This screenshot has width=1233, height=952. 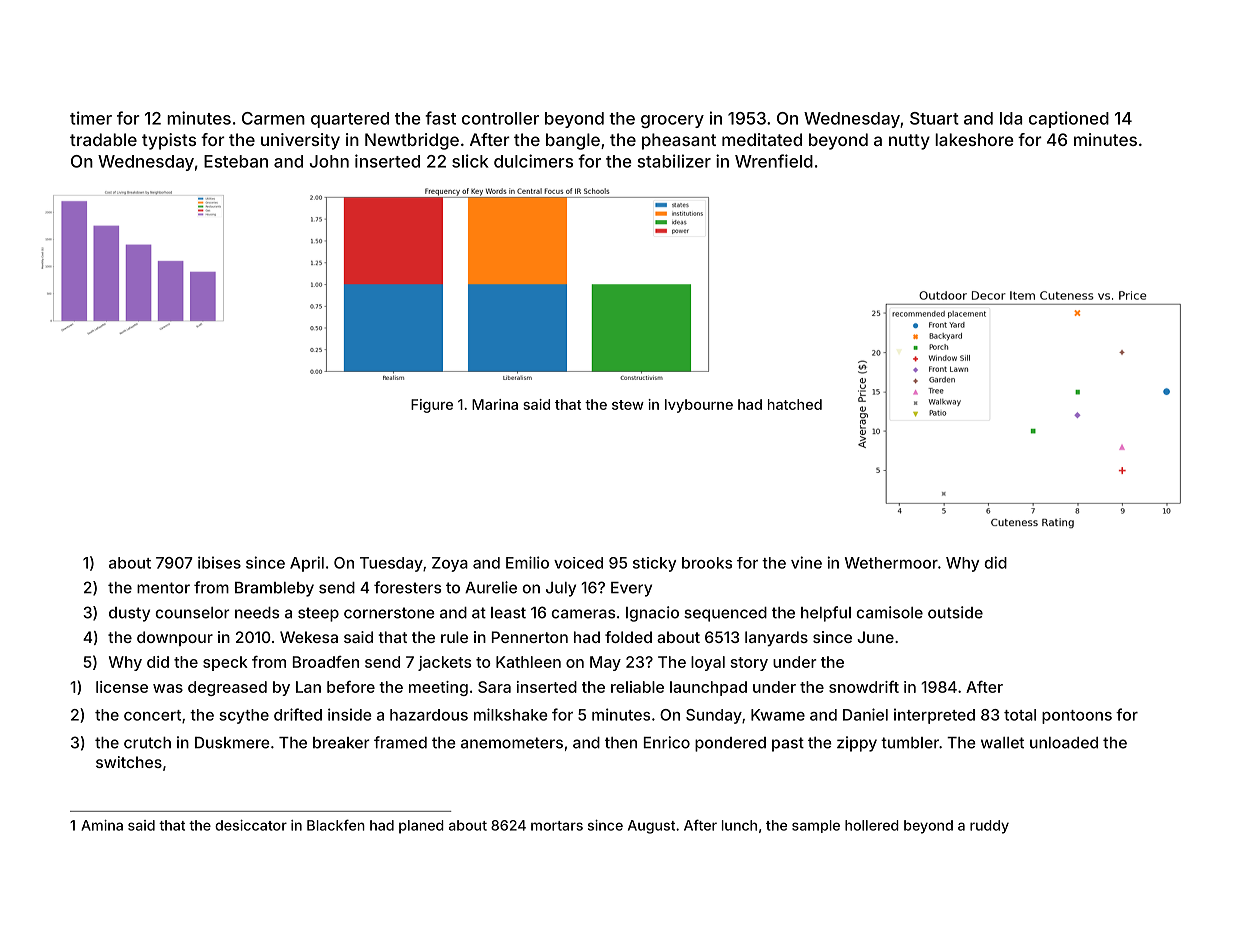 What do you see at coordinates (219, 562) in the screenshot?
I see `ibises` at bounding box center [219, 562].
